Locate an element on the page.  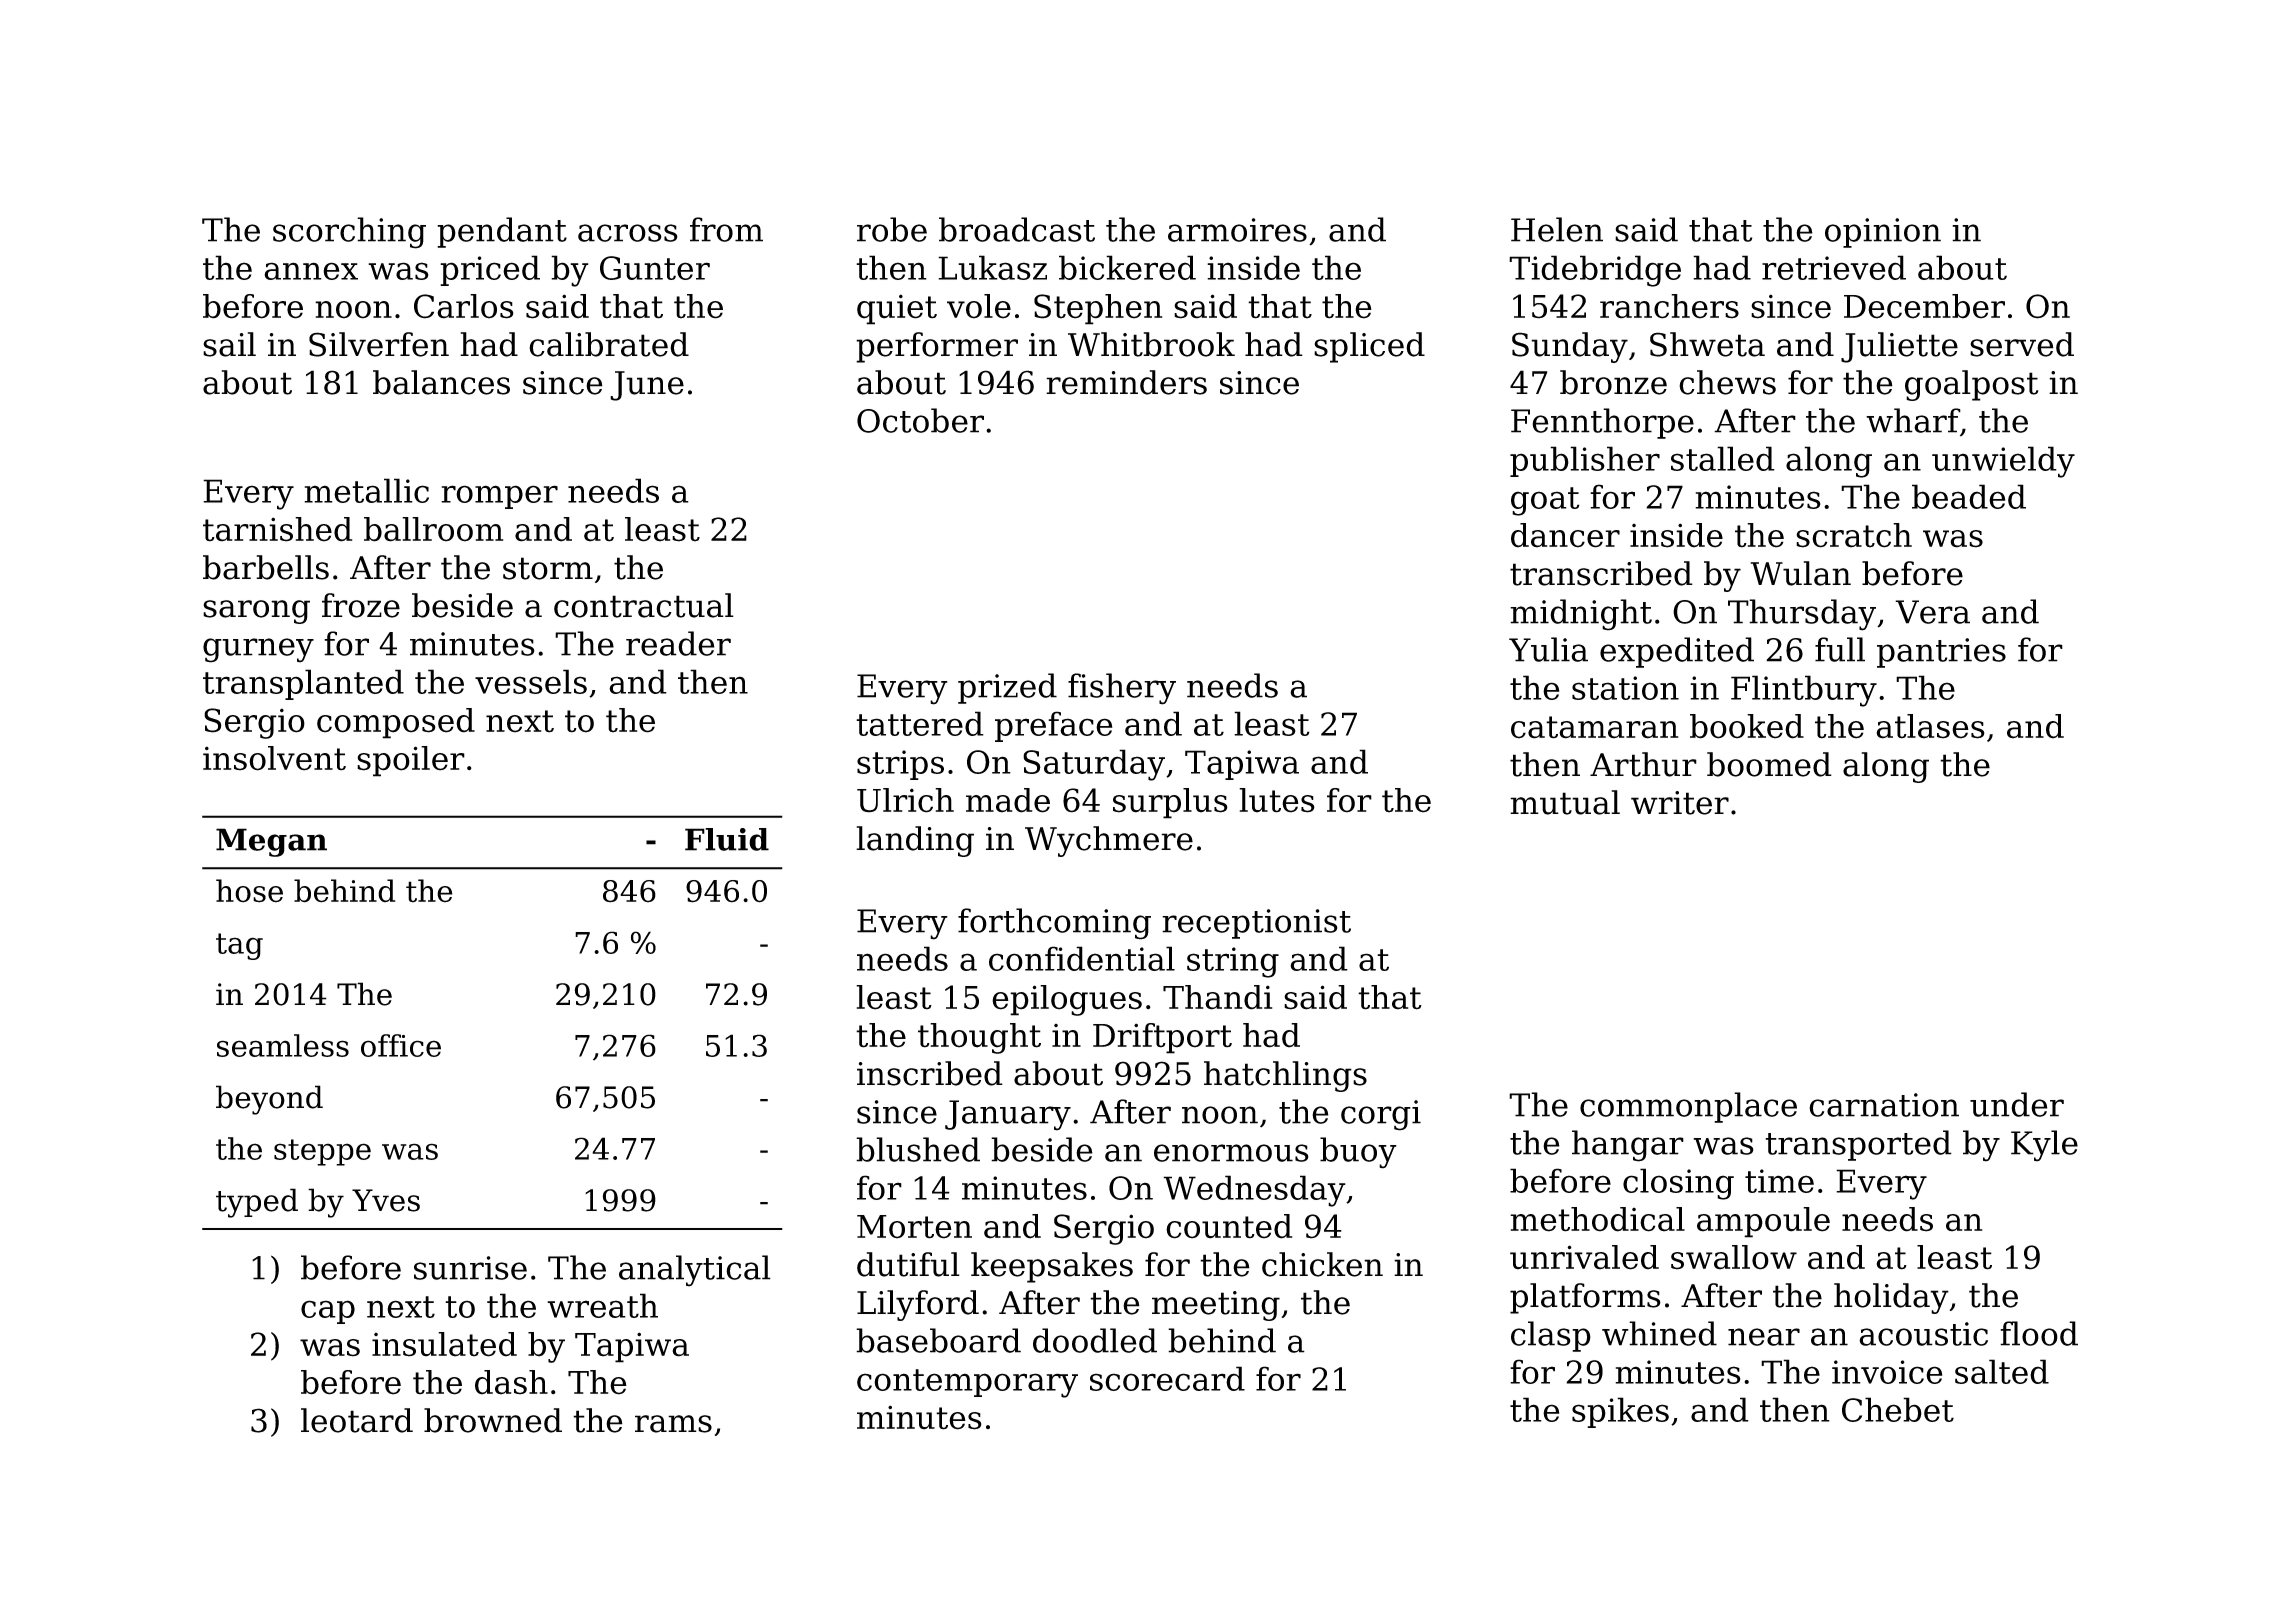
Helen is located at coordinates (1557, 229).
